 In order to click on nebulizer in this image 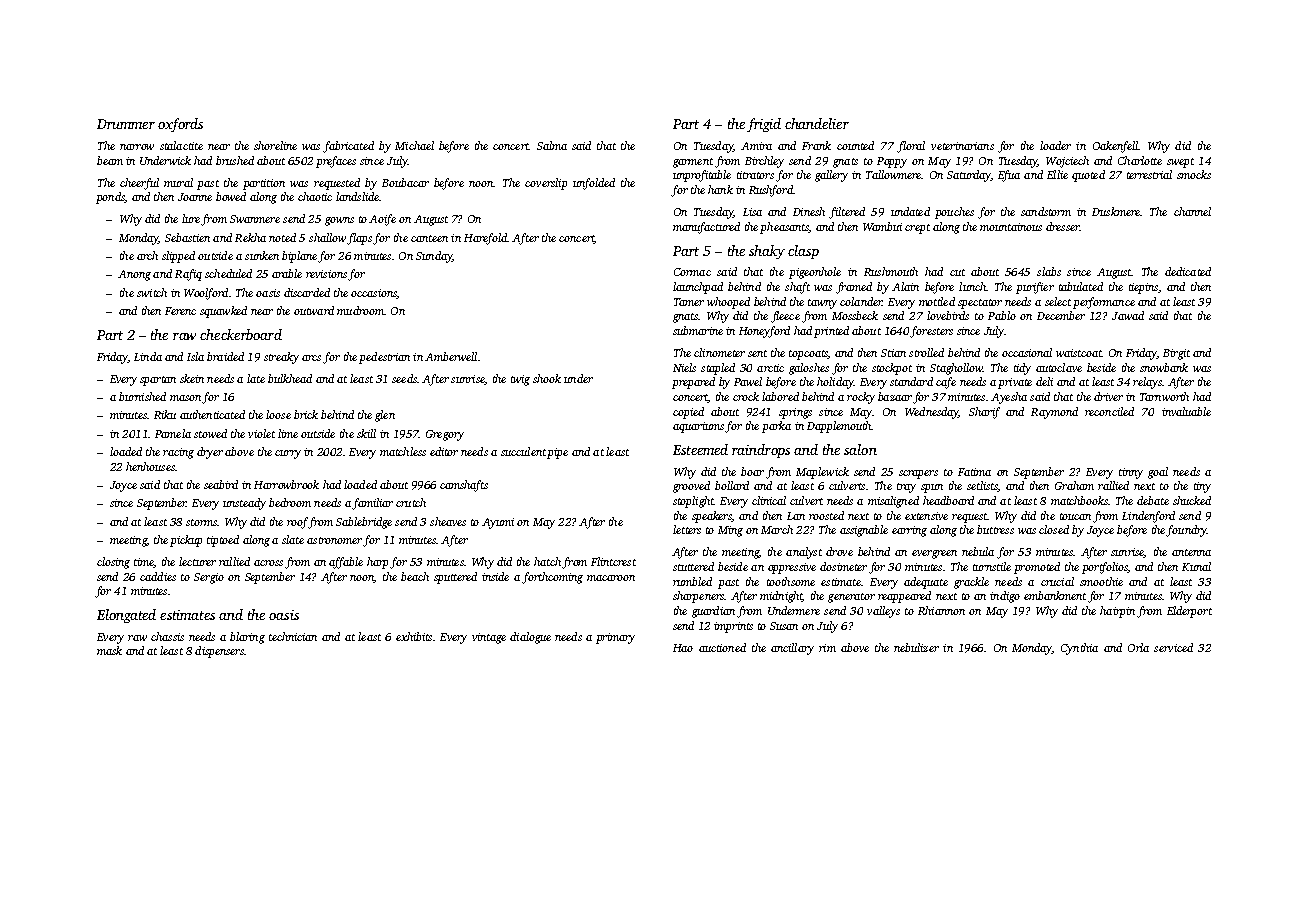, I will do `click(916, 647)`.
